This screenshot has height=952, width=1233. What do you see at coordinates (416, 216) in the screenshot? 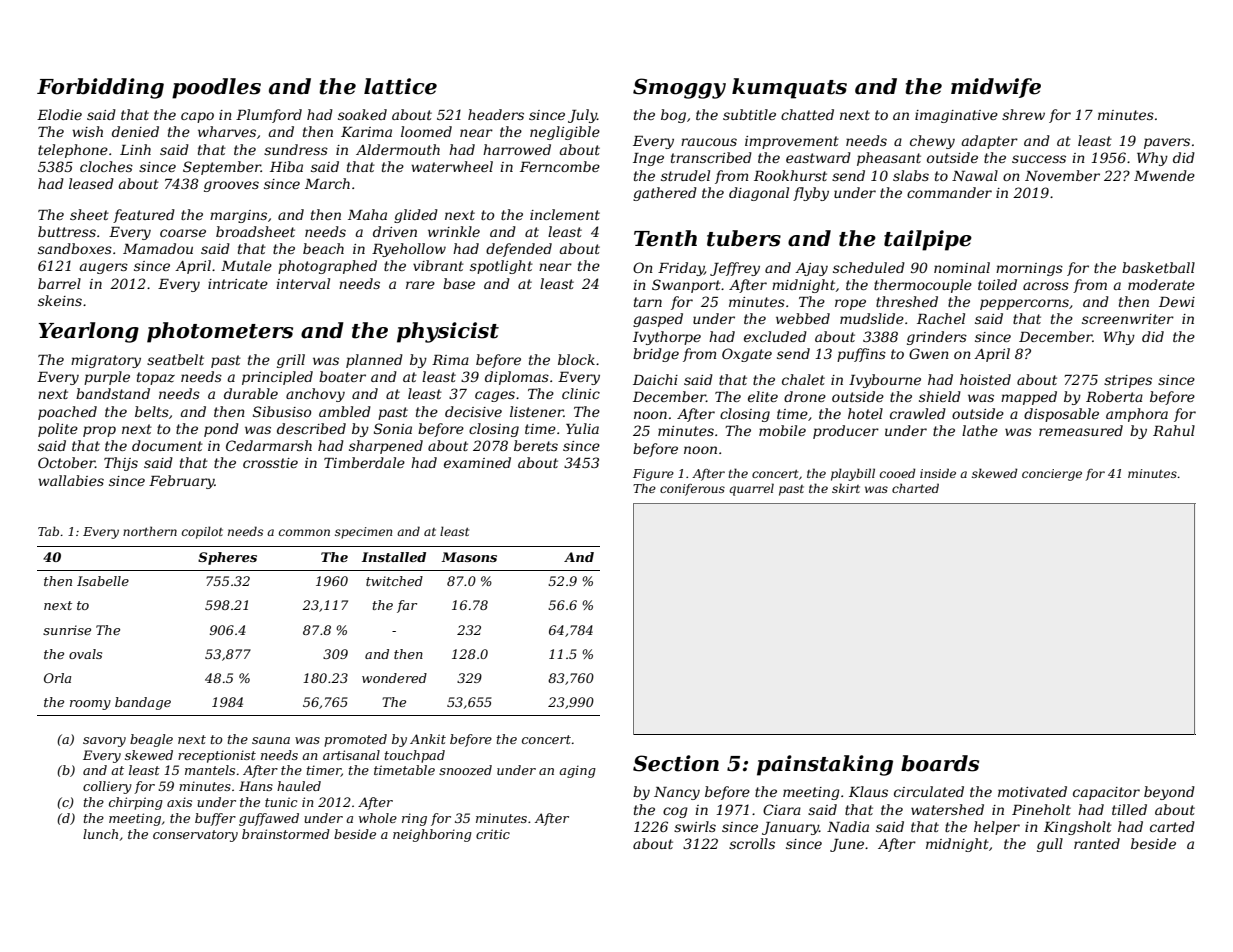
I see `glided` at bounding box center [416, 216].
